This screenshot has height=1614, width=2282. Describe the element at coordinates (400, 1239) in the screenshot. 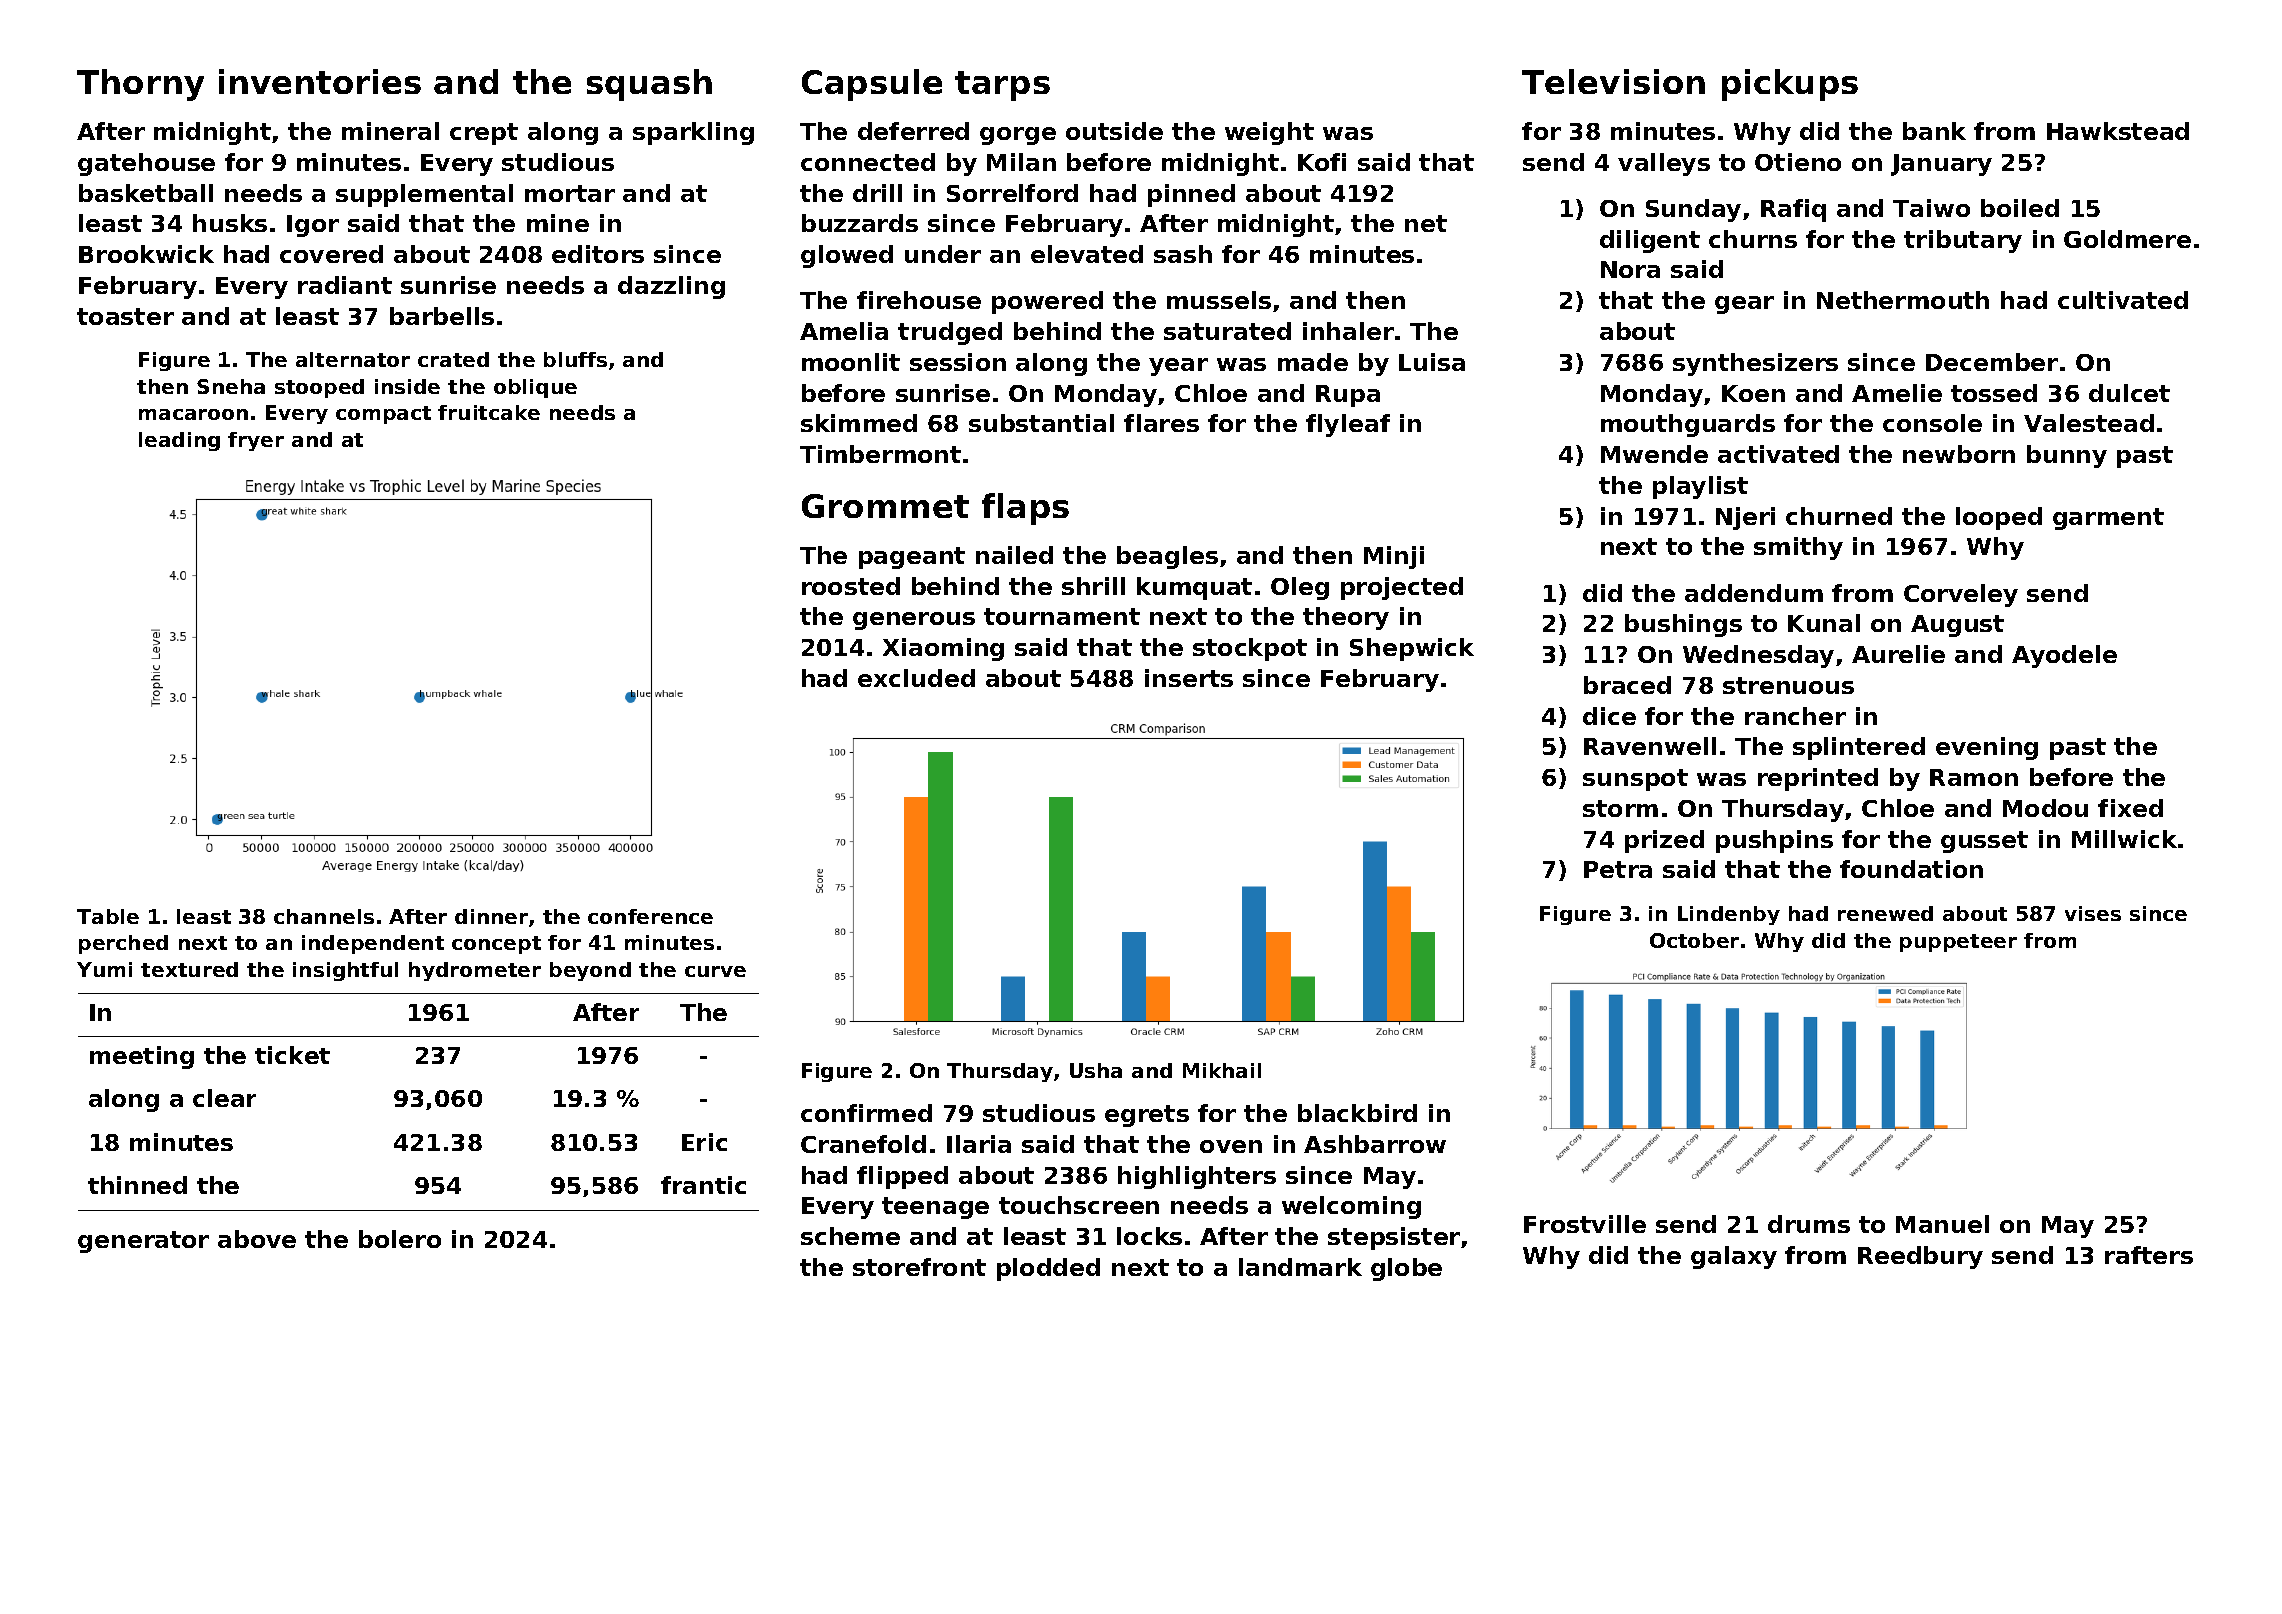

I see `bolero` at that location.
